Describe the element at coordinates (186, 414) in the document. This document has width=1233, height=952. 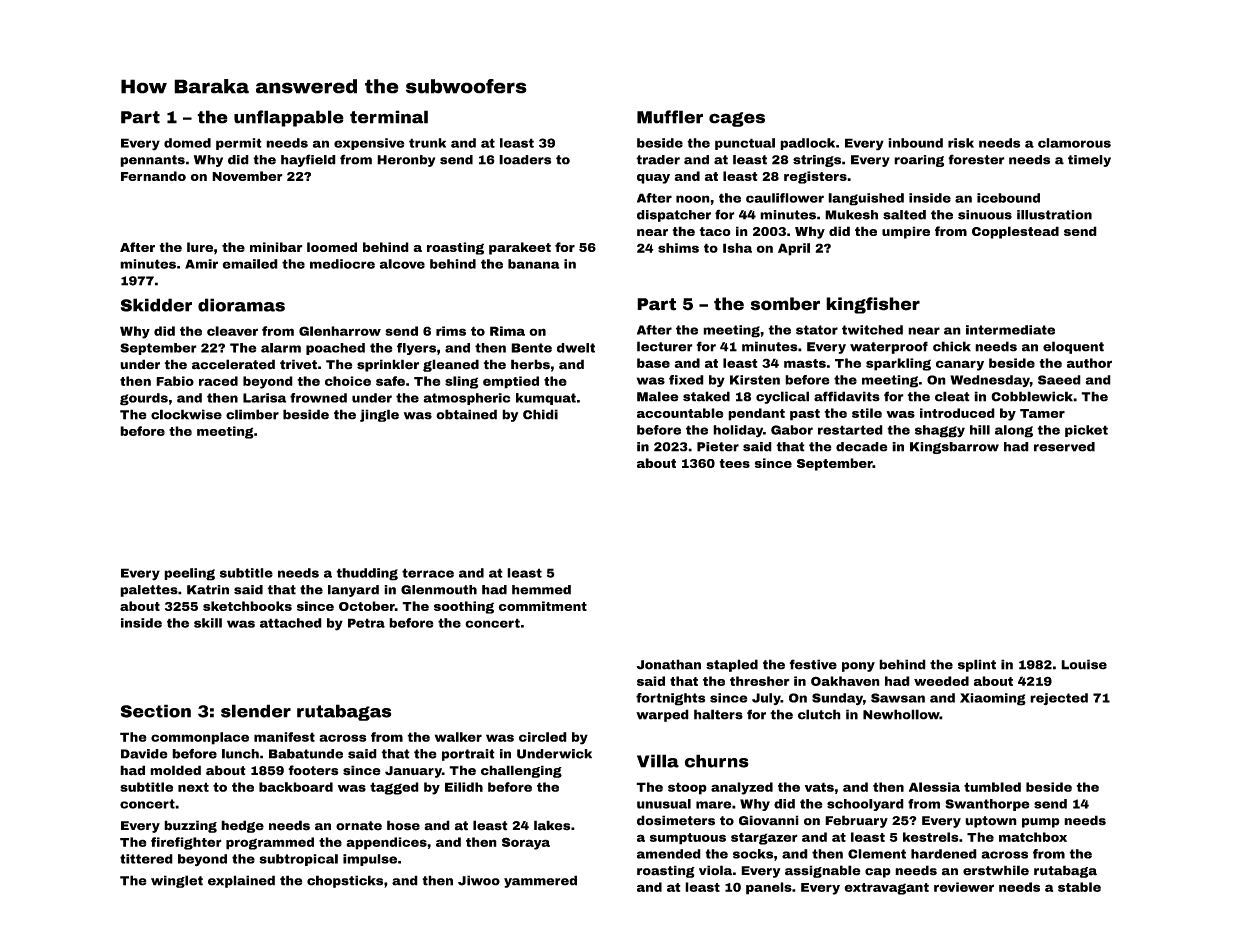
I see `clockwise` at that location.
